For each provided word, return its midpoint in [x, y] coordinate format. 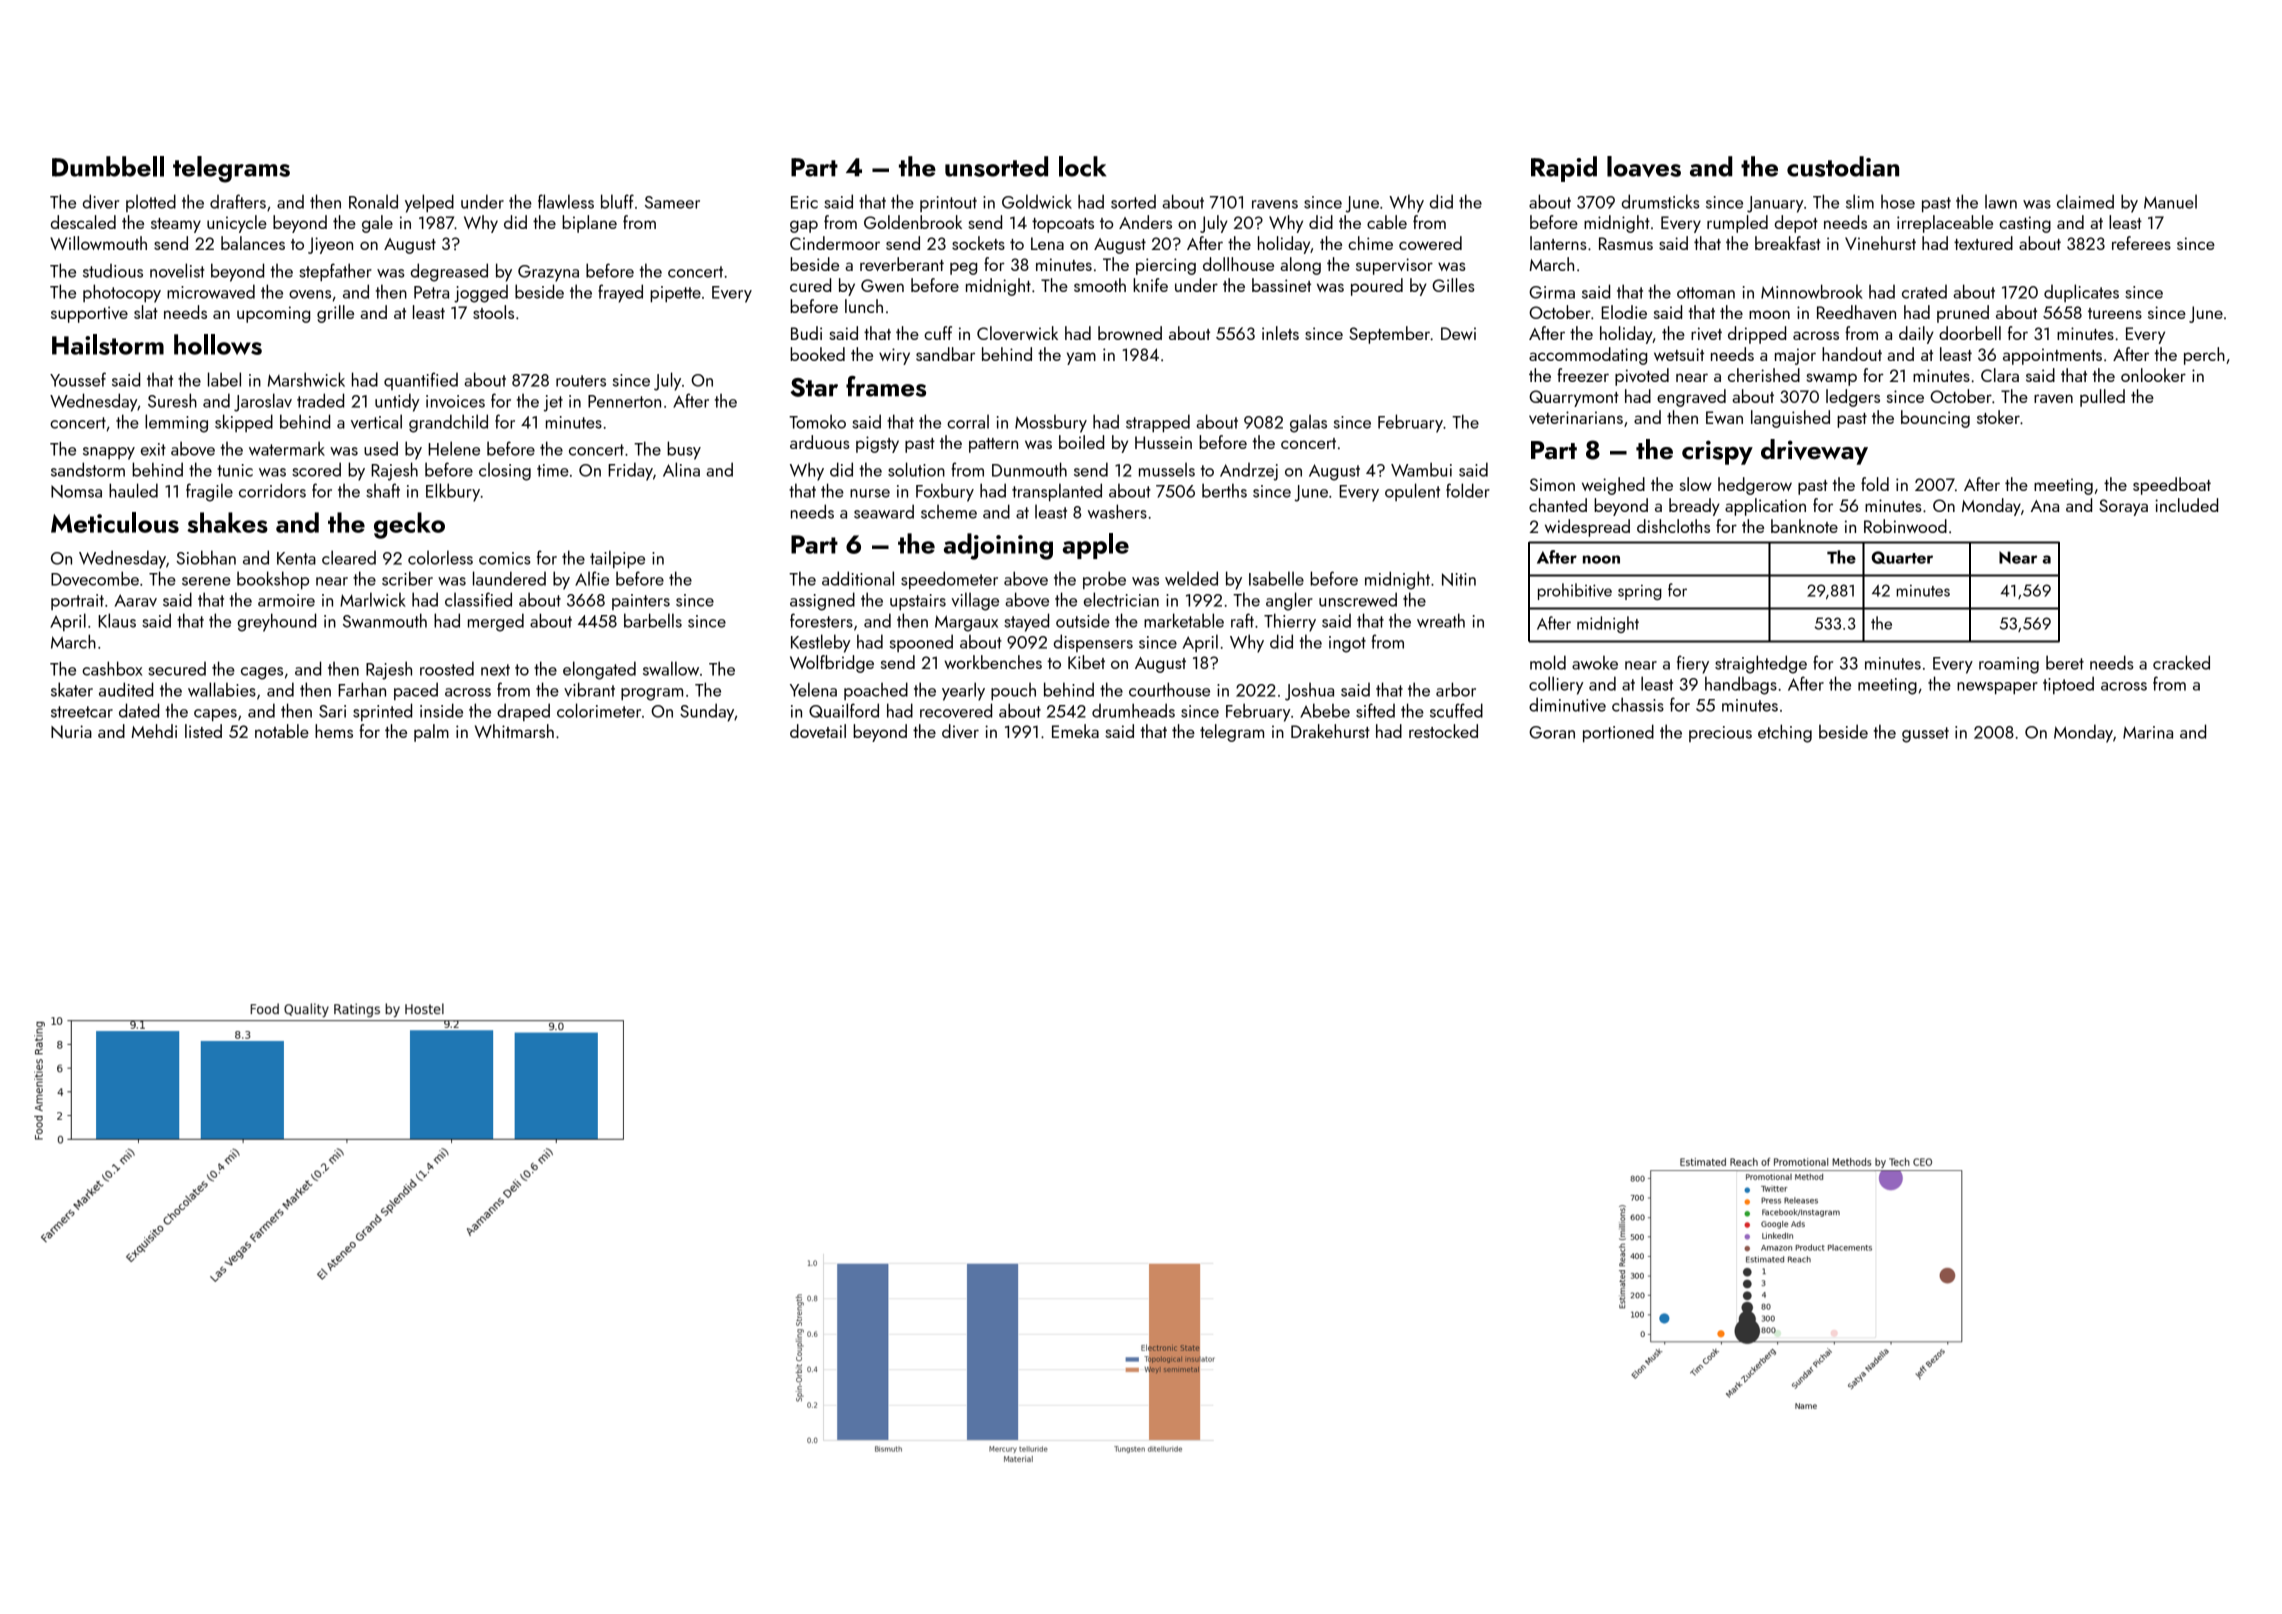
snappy [109, 453]
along [1300, 266]
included [2186, 505]
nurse [870, 493]
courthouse [1169, 689]
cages [262, 673]
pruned [1963, 314]
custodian [1843, 166]
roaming [2009, 665]
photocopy [122, 293]
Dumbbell [108, 166]
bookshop [273, 580]
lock [1082, 166]
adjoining [998, 546]
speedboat [2172, 486]
